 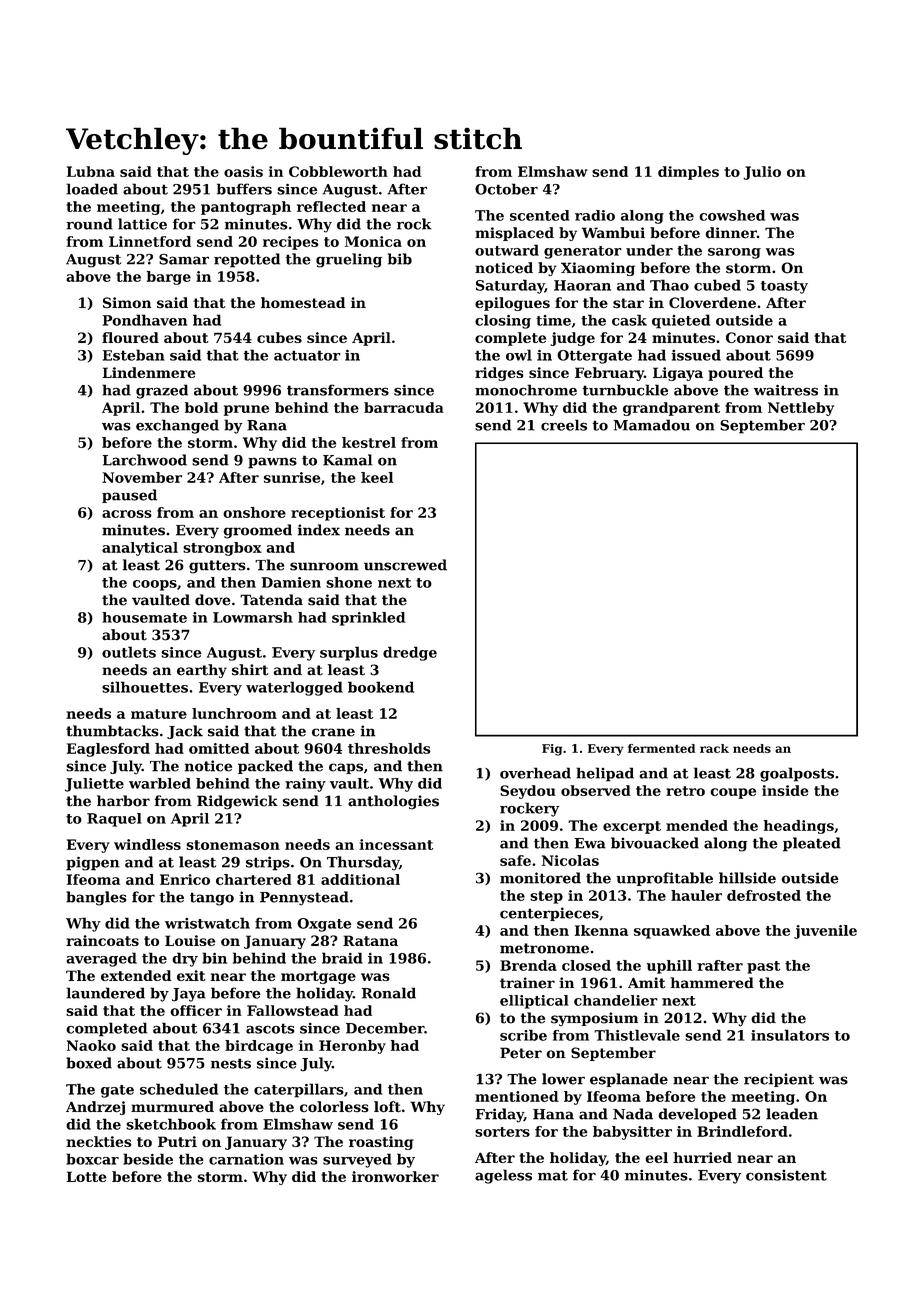 What do you see at coordinates (762, 173) in the image?
I see `Julio` at bounding box center [762, 173].
